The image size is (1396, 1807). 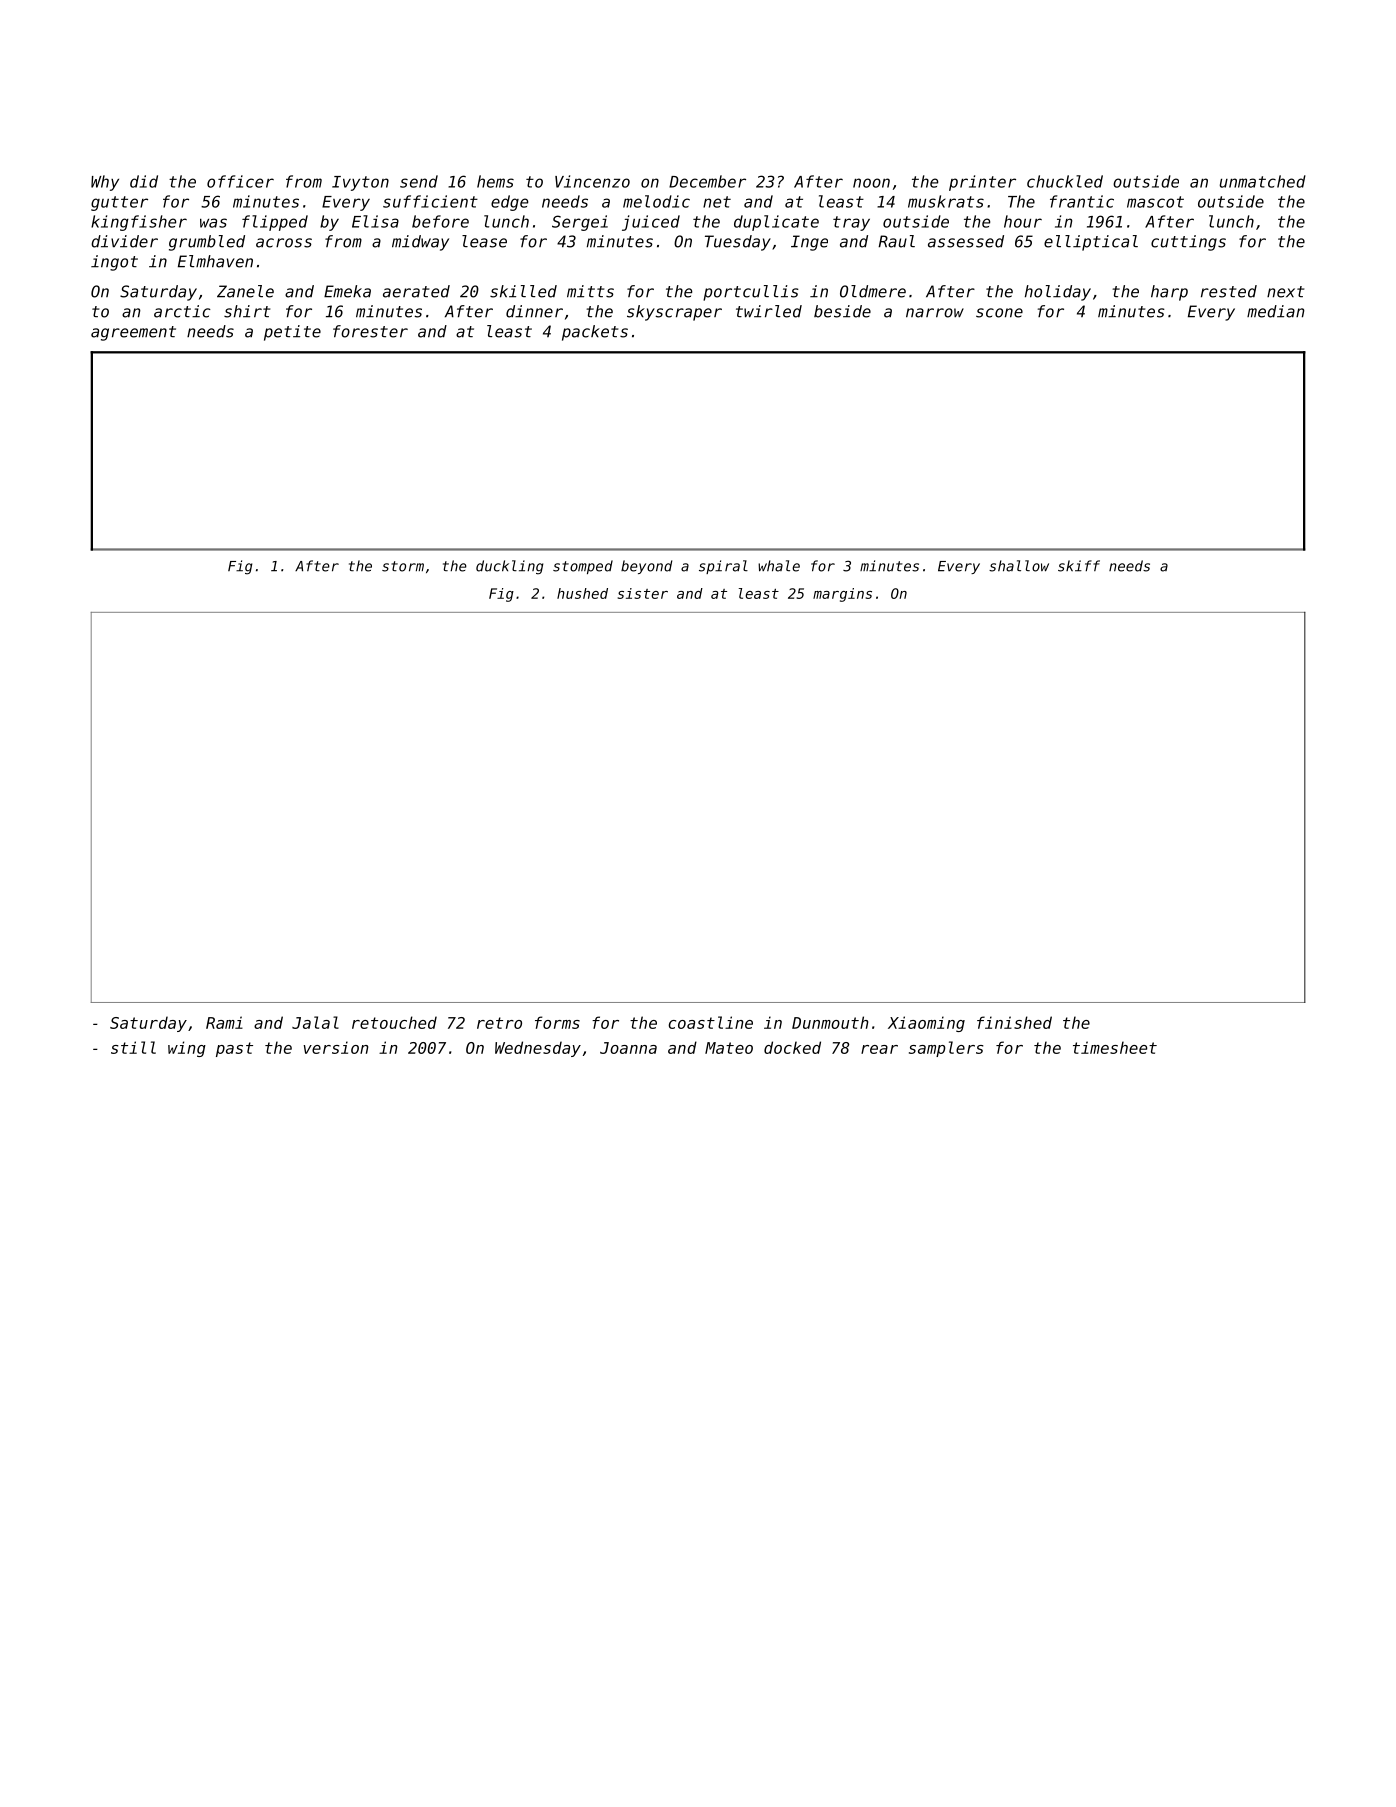 What do you see at coordinates (315, 1022) in the screenshot?
I see `Jalal` at bounding box center [315, 1022].
